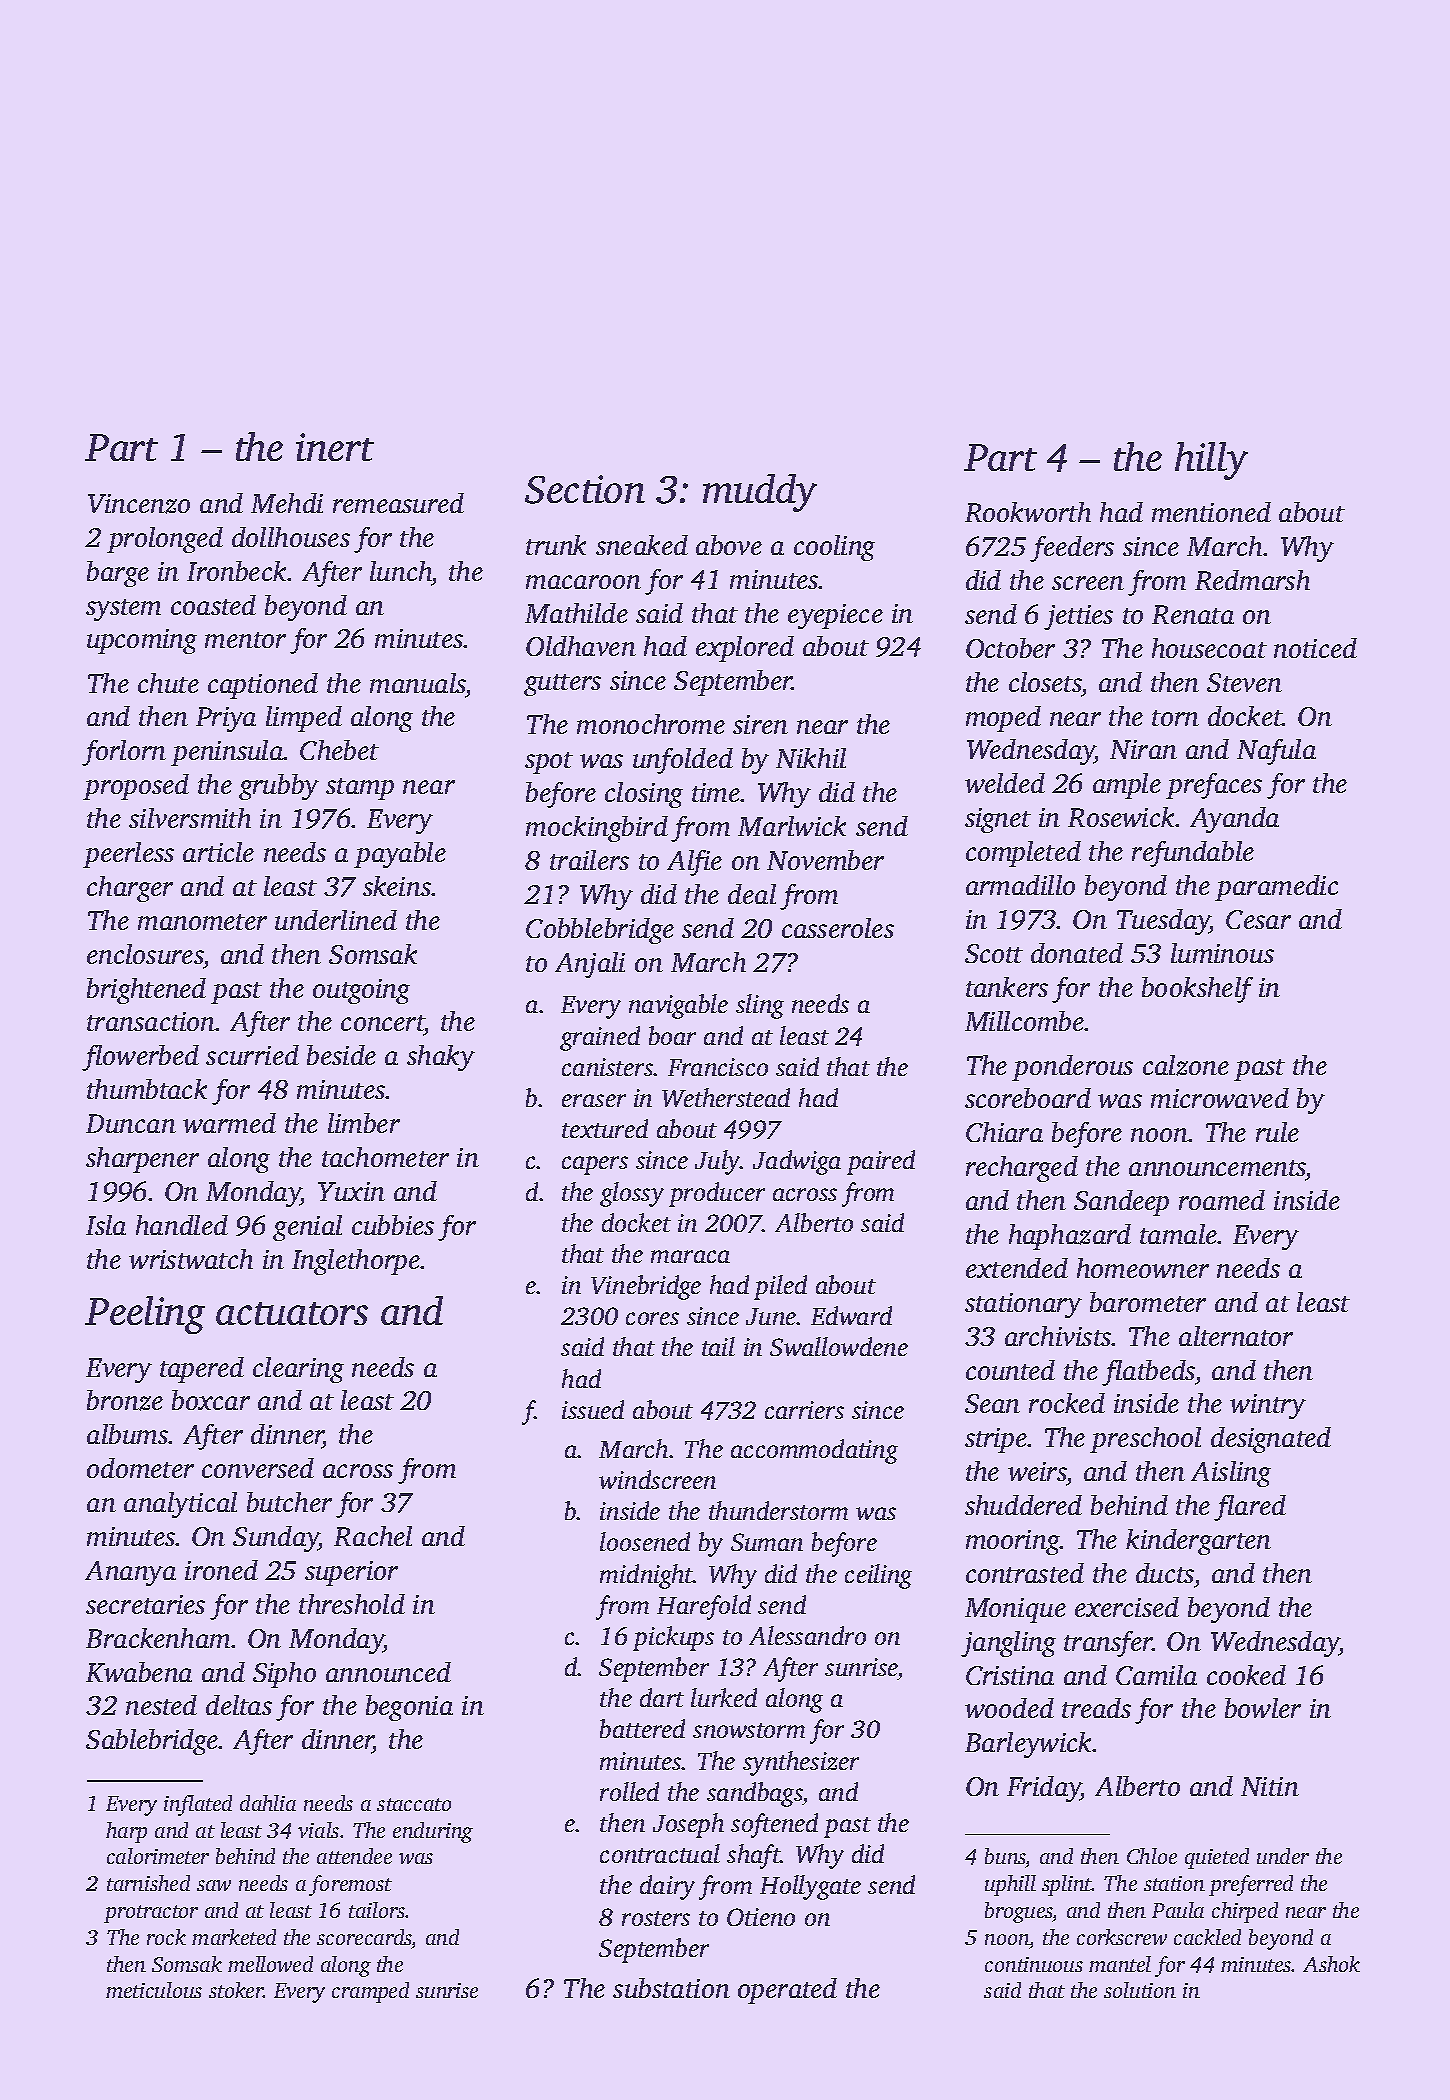 The width and height of the screenshot is (1450, 2100). I want to click on meticulous, so click(154, 1990).
